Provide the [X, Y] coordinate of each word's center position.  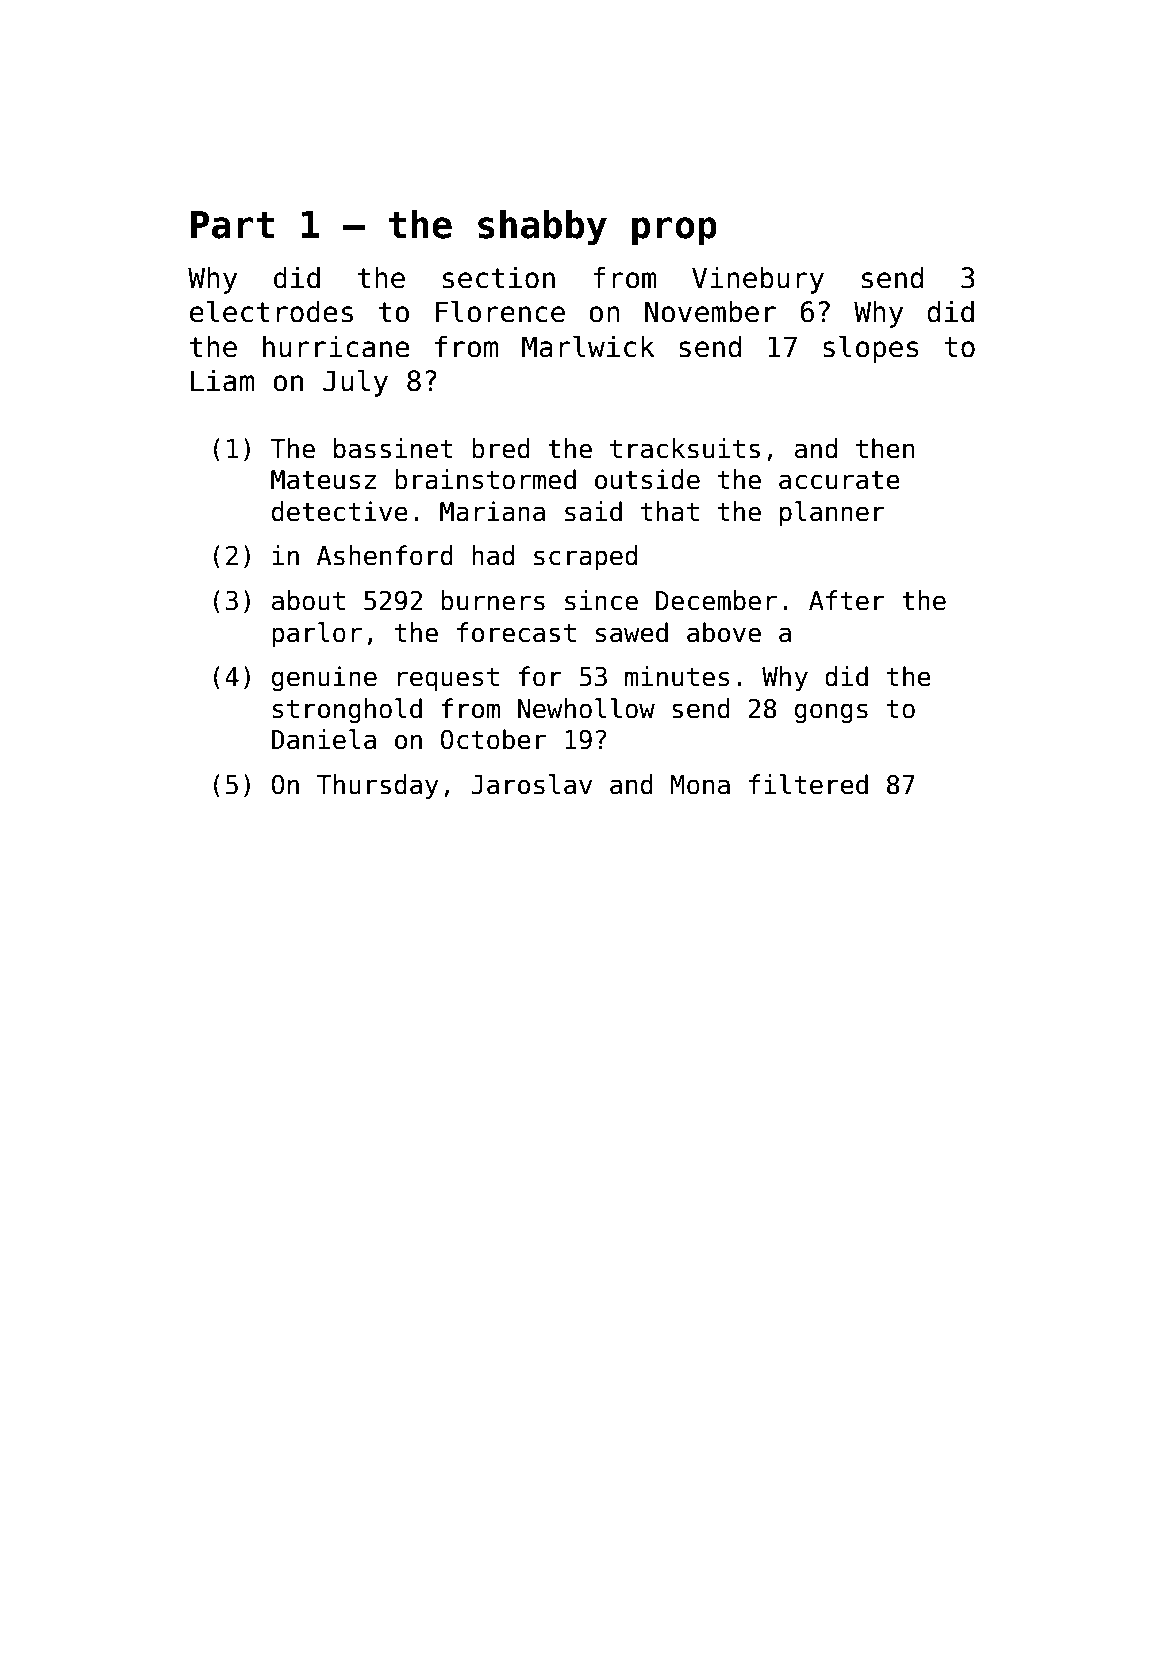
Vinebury [758, 280]
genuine [324, 678]
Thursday [378, 786]
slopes [871, 349]
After [847, 600]
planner [832, 513]
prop [674, 231]
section [499, 277]
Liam [222, 380]
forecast [516, 632]
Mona [700, 785]
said [593, 511]
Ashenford [385, 555]
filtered [808, 784]
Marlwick [588, 346]
